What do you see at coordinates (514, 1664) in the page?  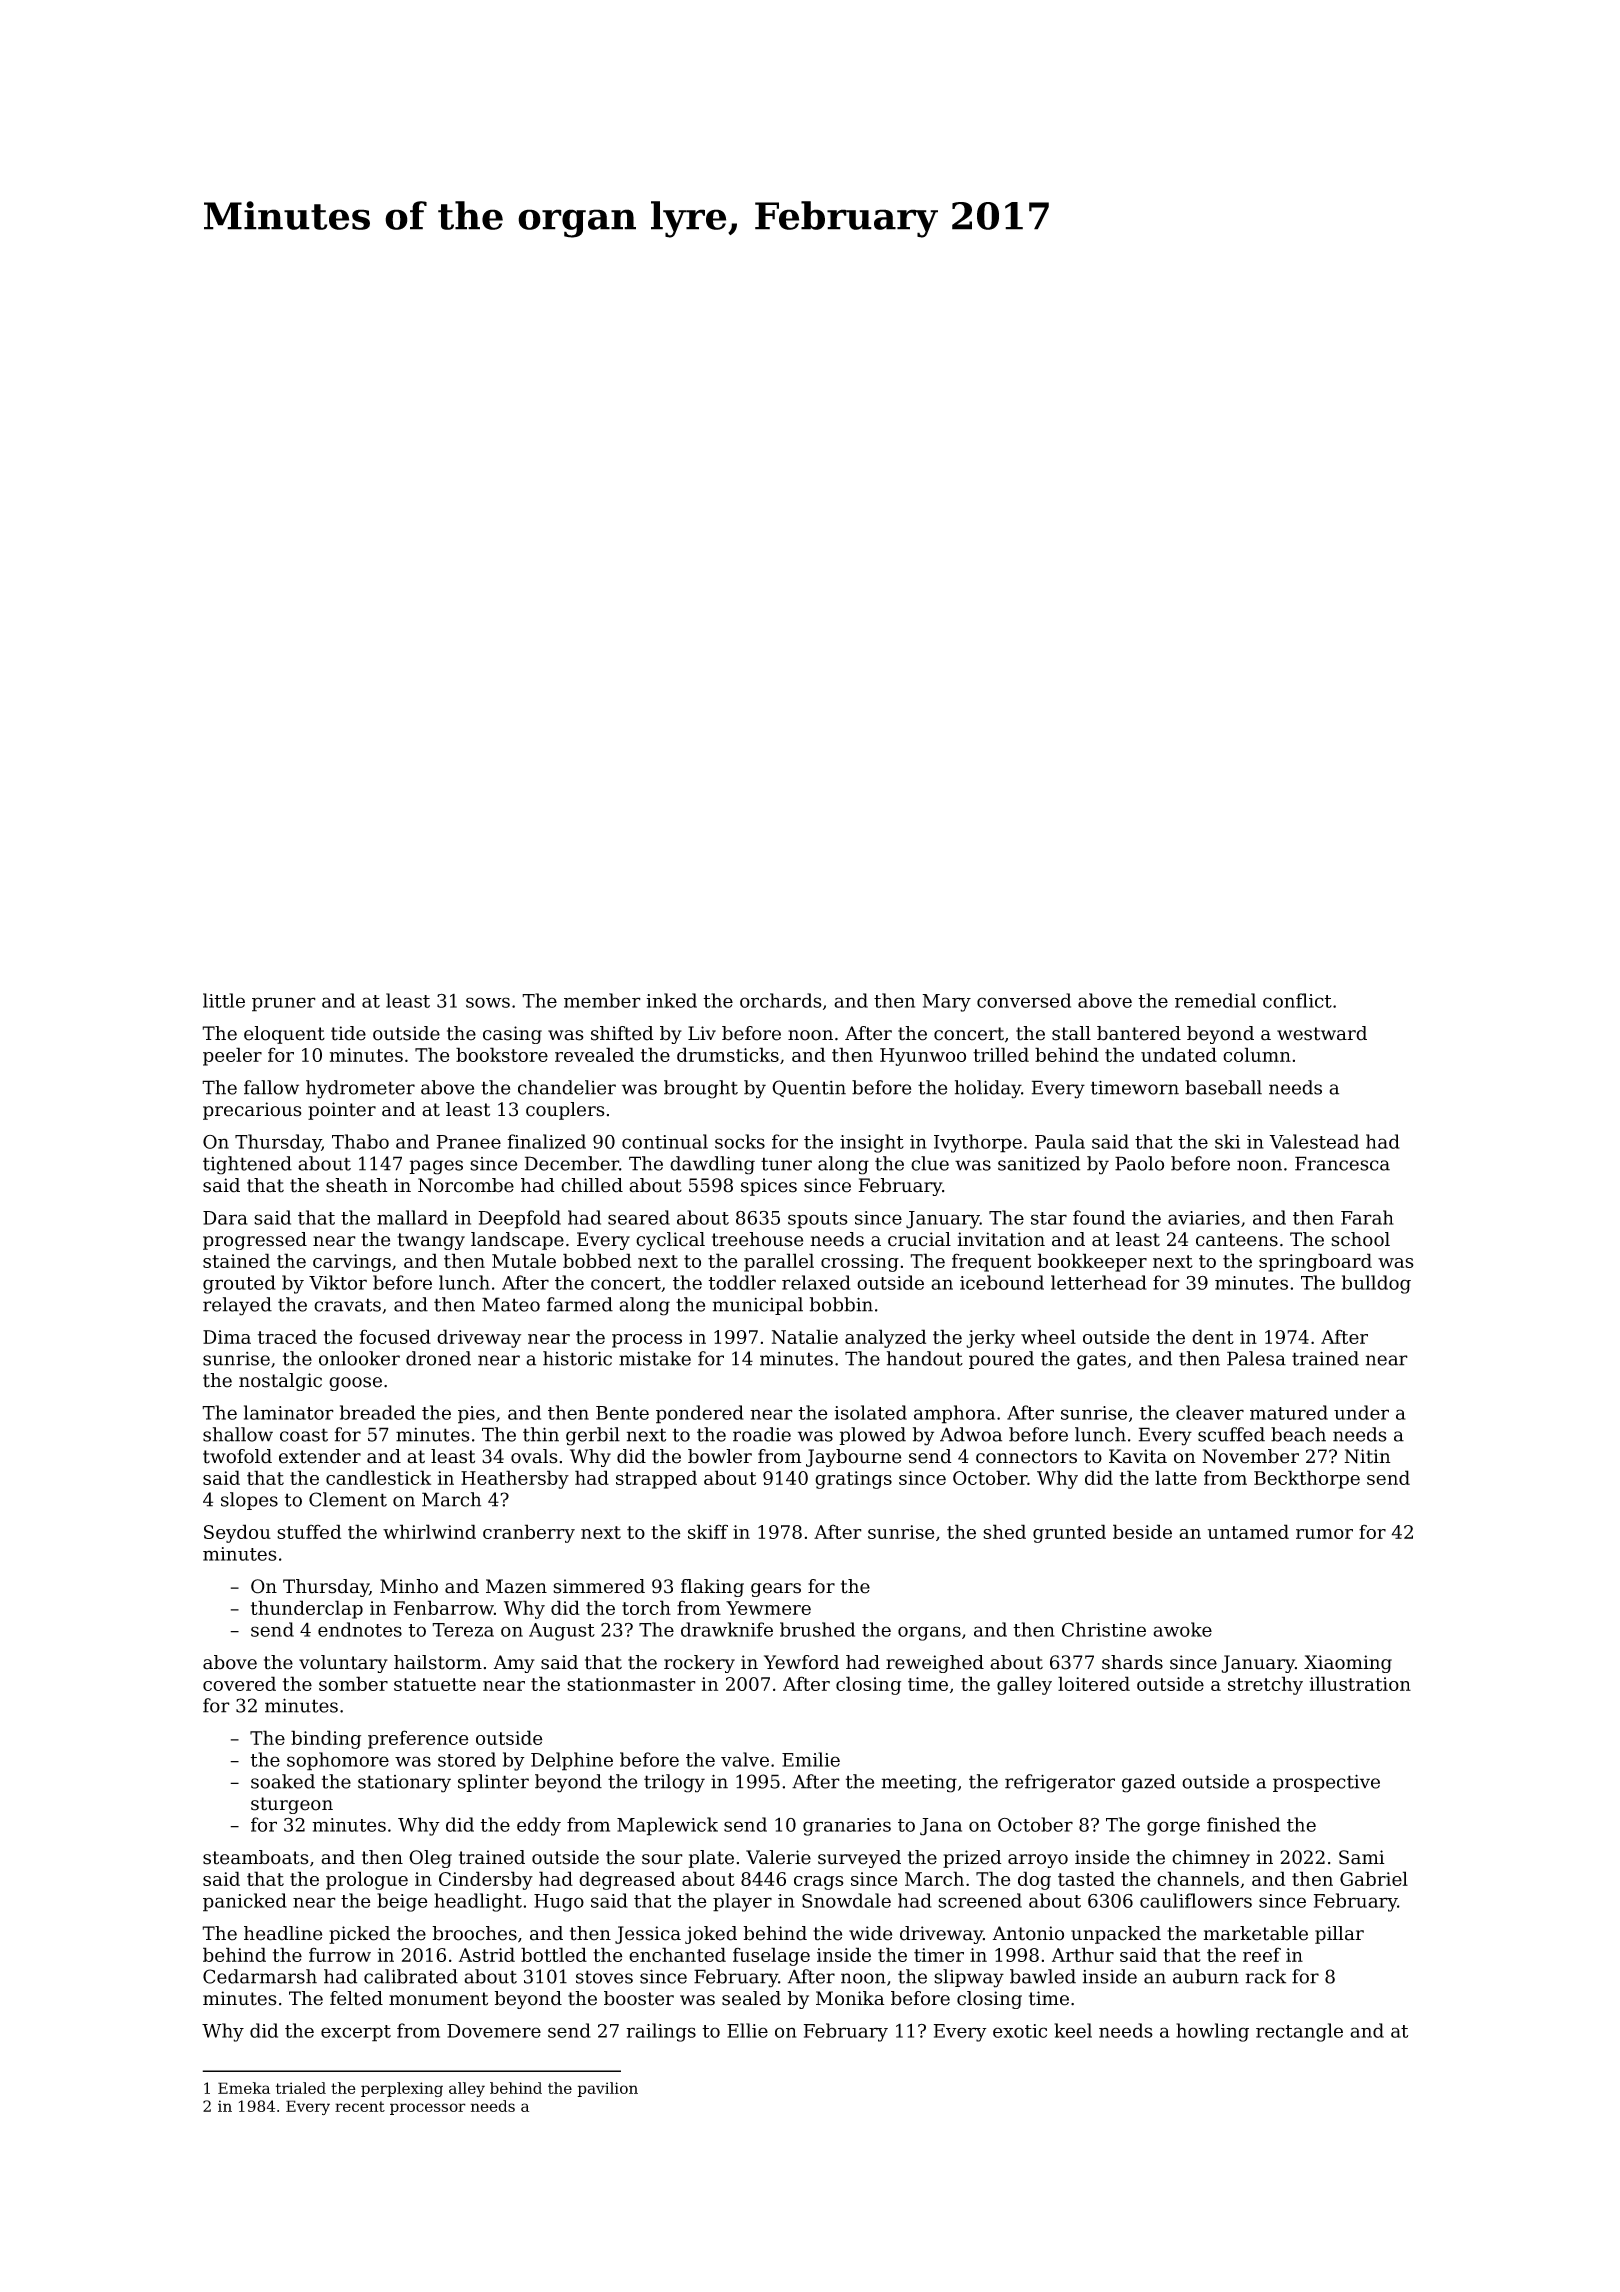 I see `Amy` at bounding box center [514, 1664].
